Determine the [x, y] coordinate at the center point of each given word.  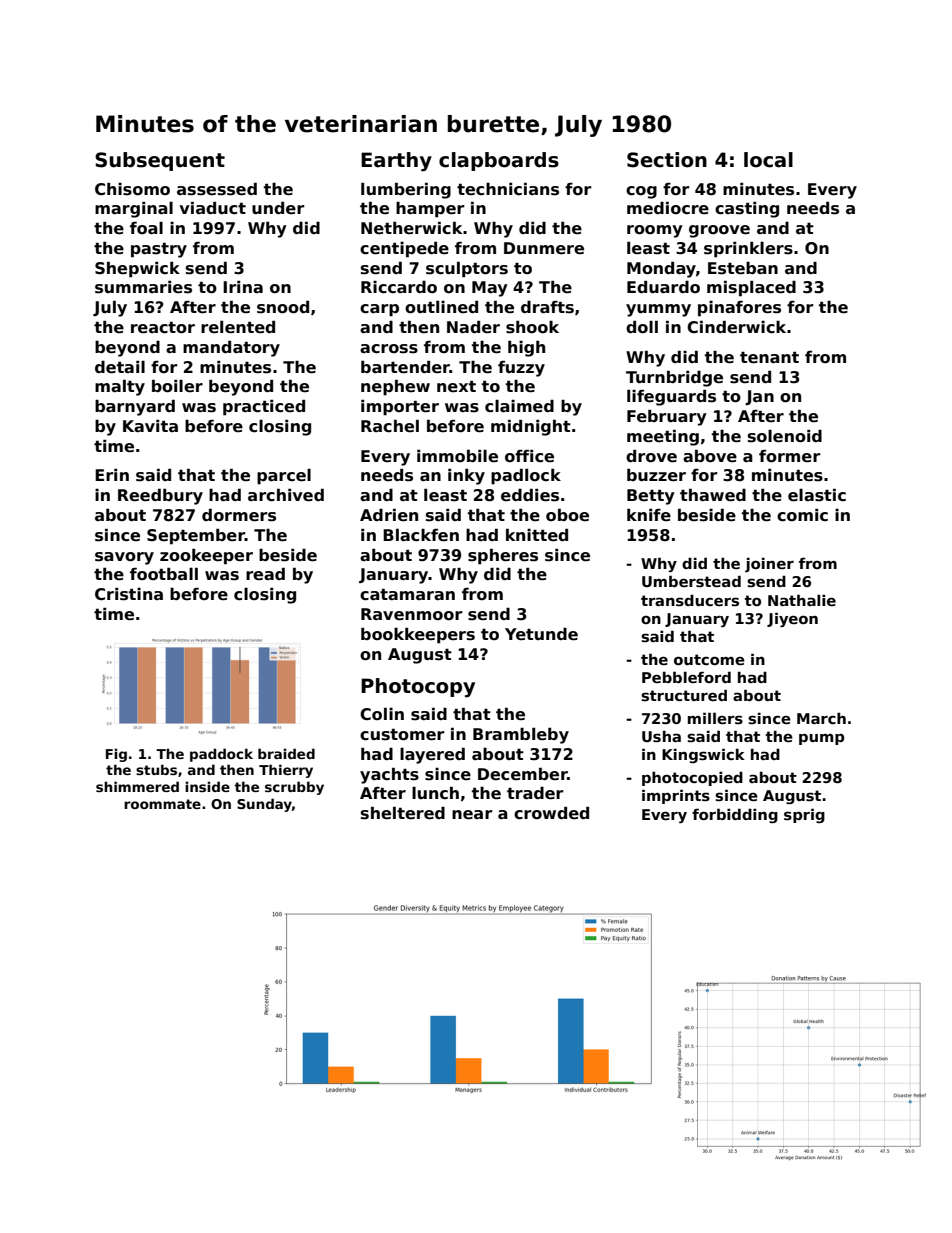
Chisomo [132, 189]
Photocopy [418, 688]
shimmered [137, 786]
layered [432, 755]
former [789, 456]
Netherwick [411, 228]
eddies [530, 495]
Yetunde [541, 634]
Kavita [150, 426]
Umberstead [691, 581]
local [768, 160]
